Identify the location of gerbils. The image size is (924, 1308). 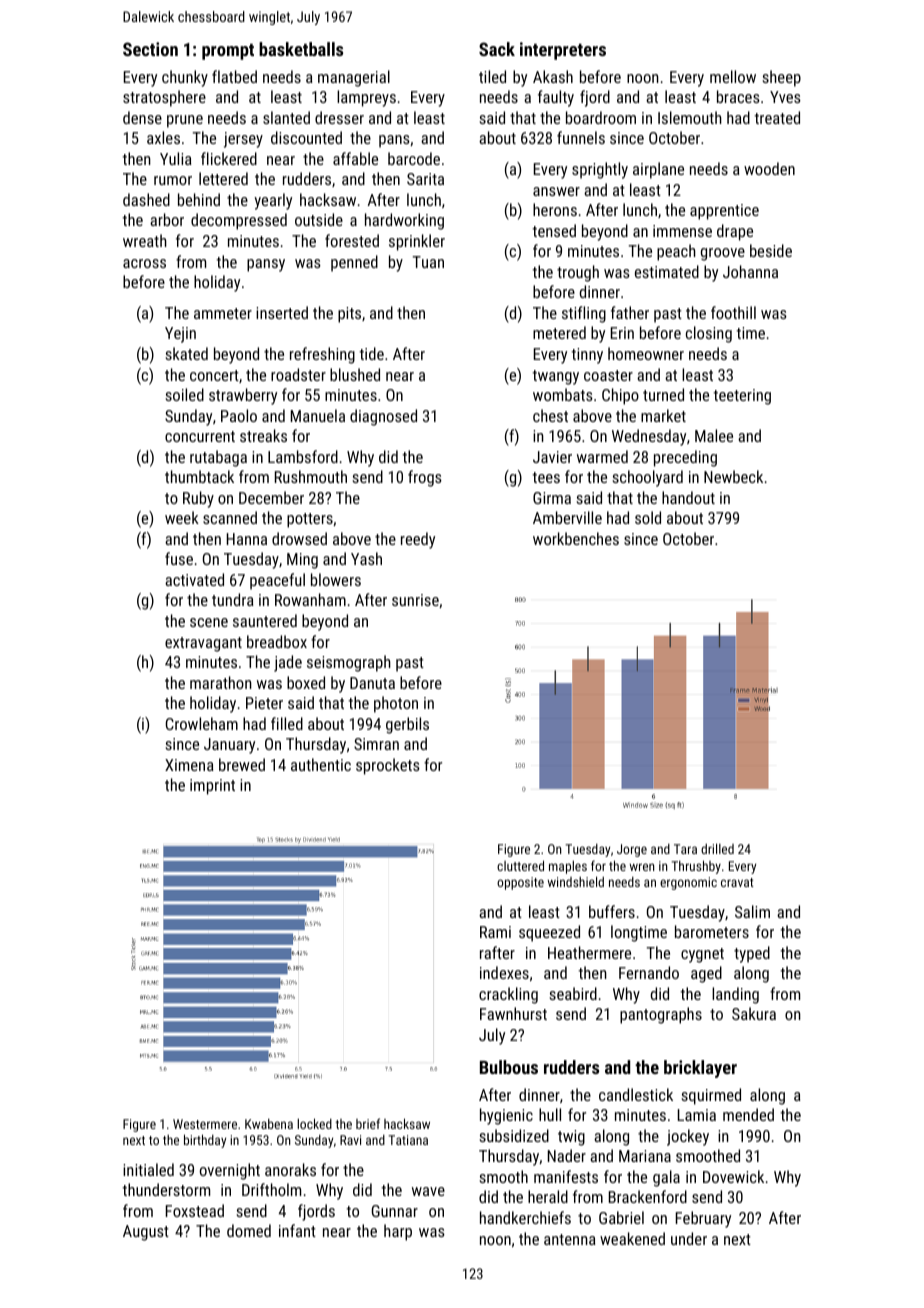
(407, 725).
